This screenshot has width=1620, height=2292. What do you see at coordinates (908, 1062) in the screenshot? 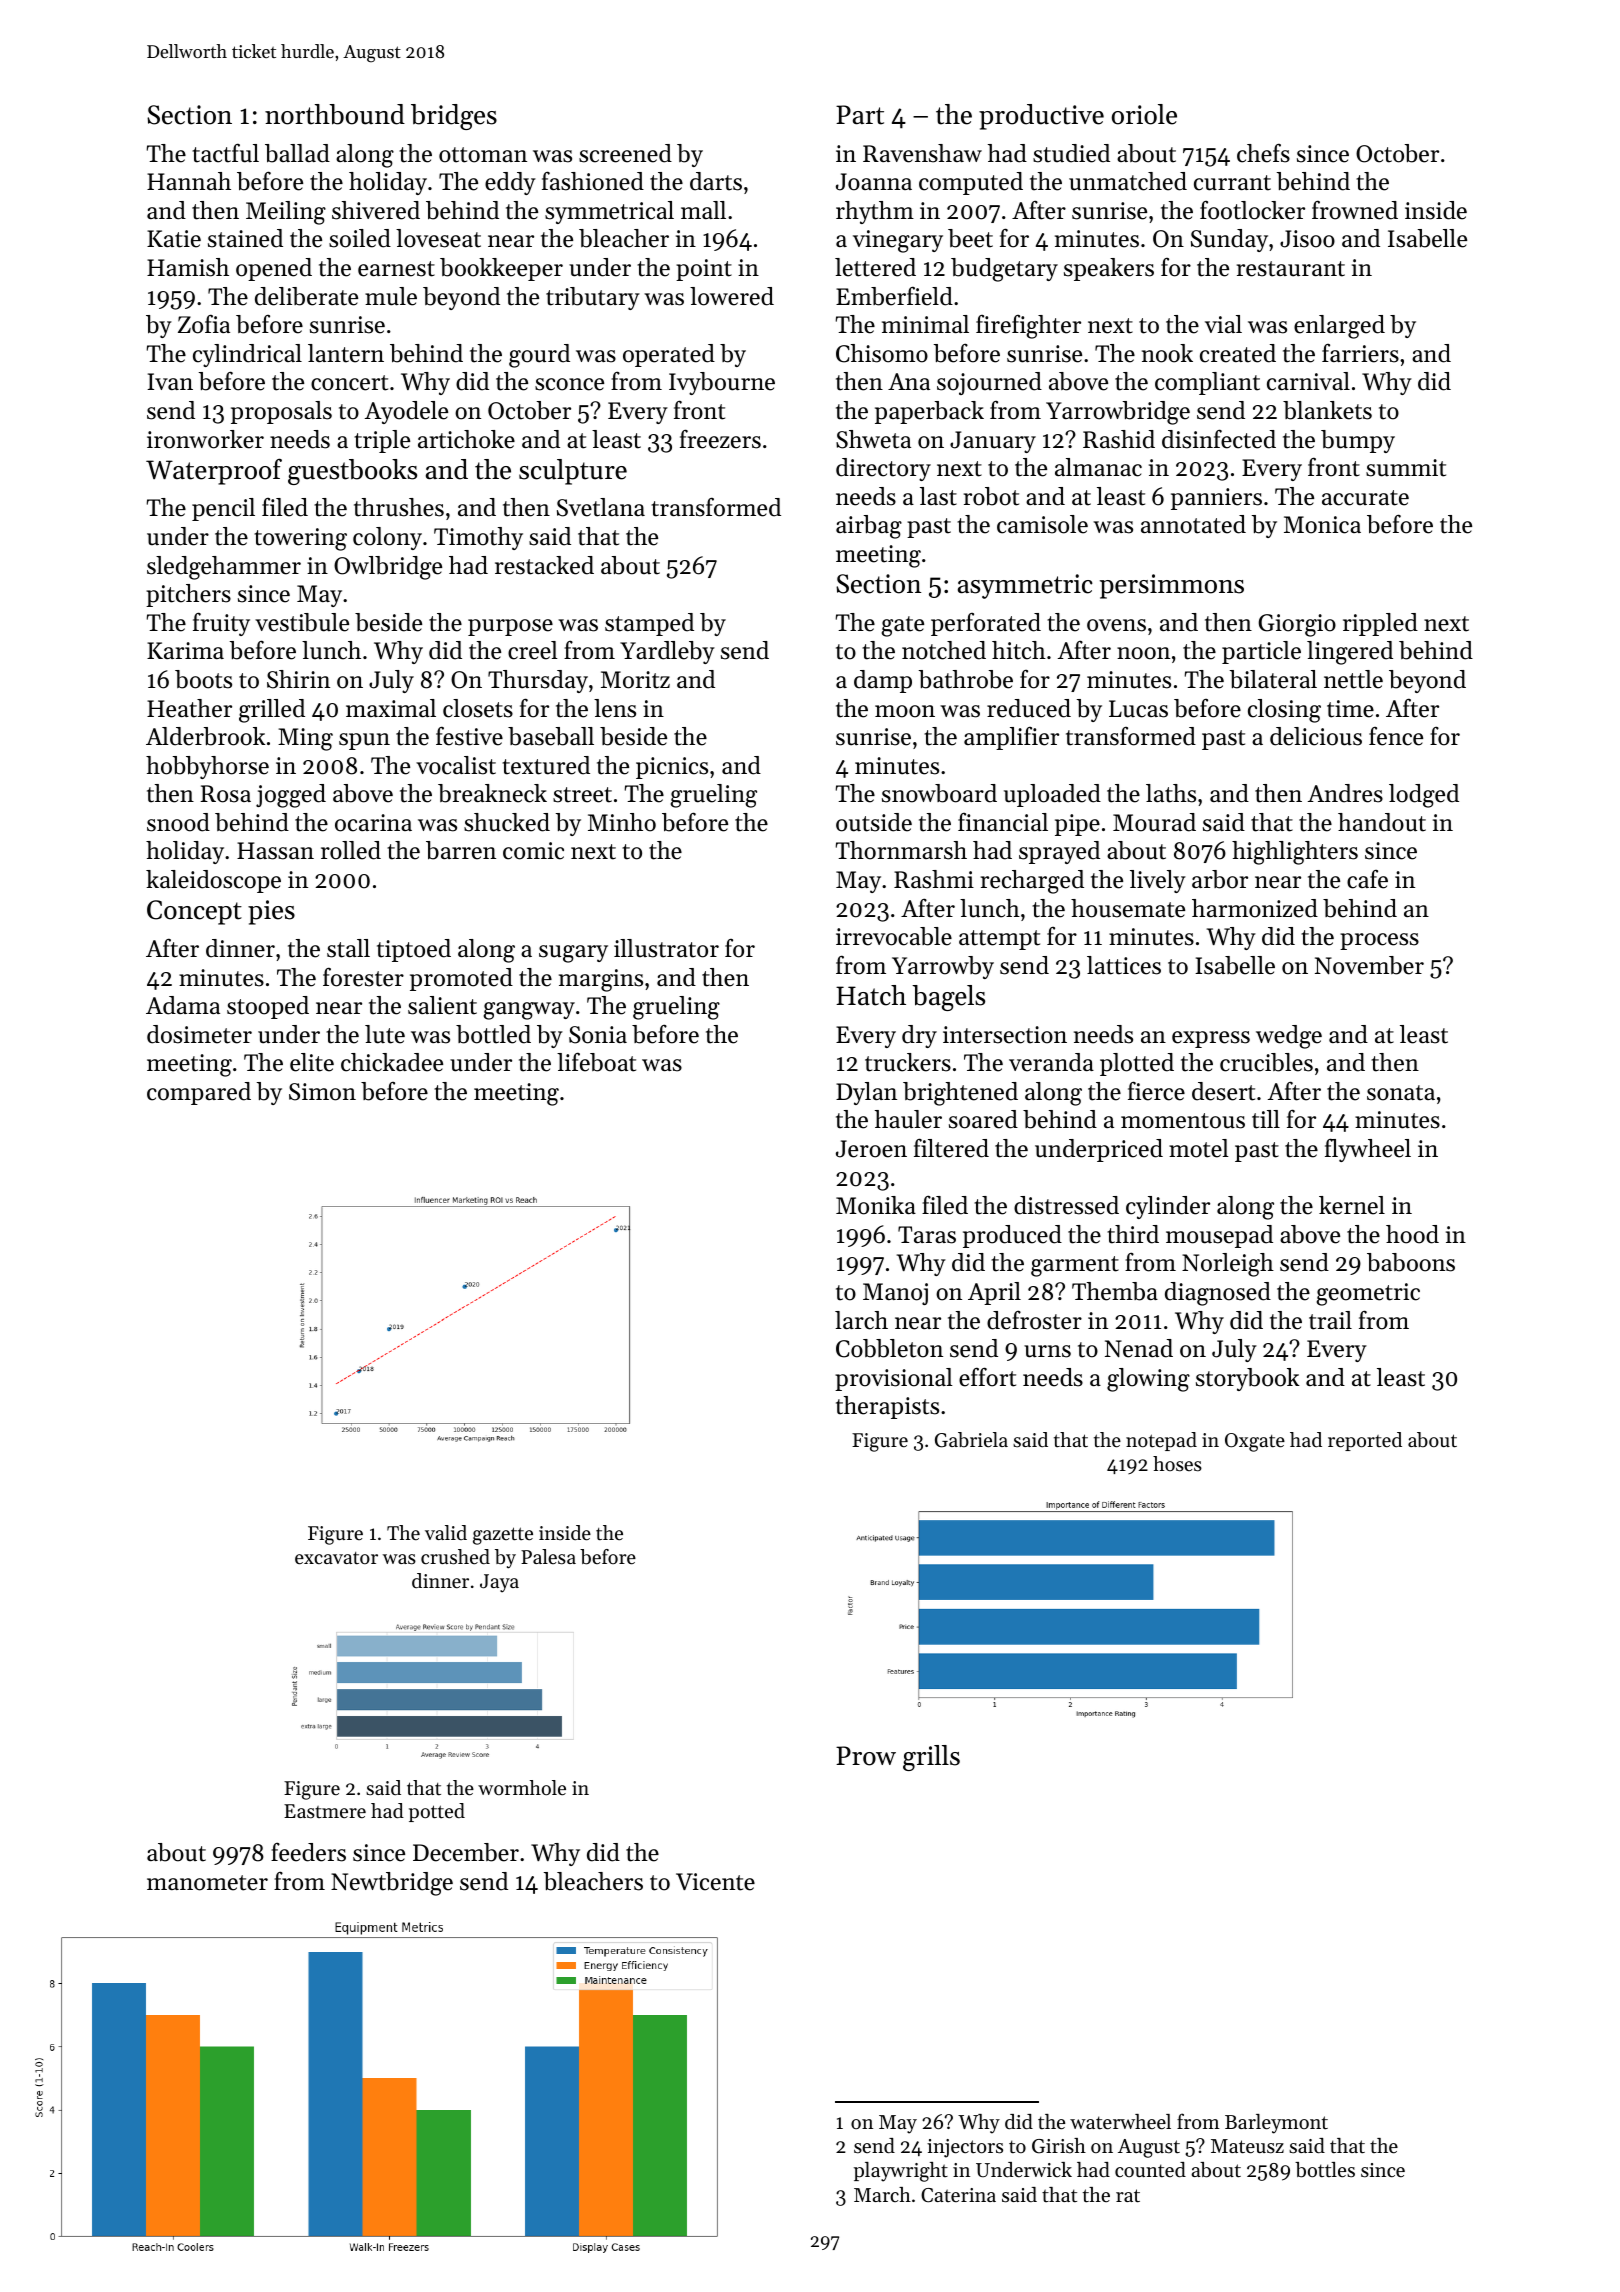
I see `truckers` at bounding box center [908, 1062].
